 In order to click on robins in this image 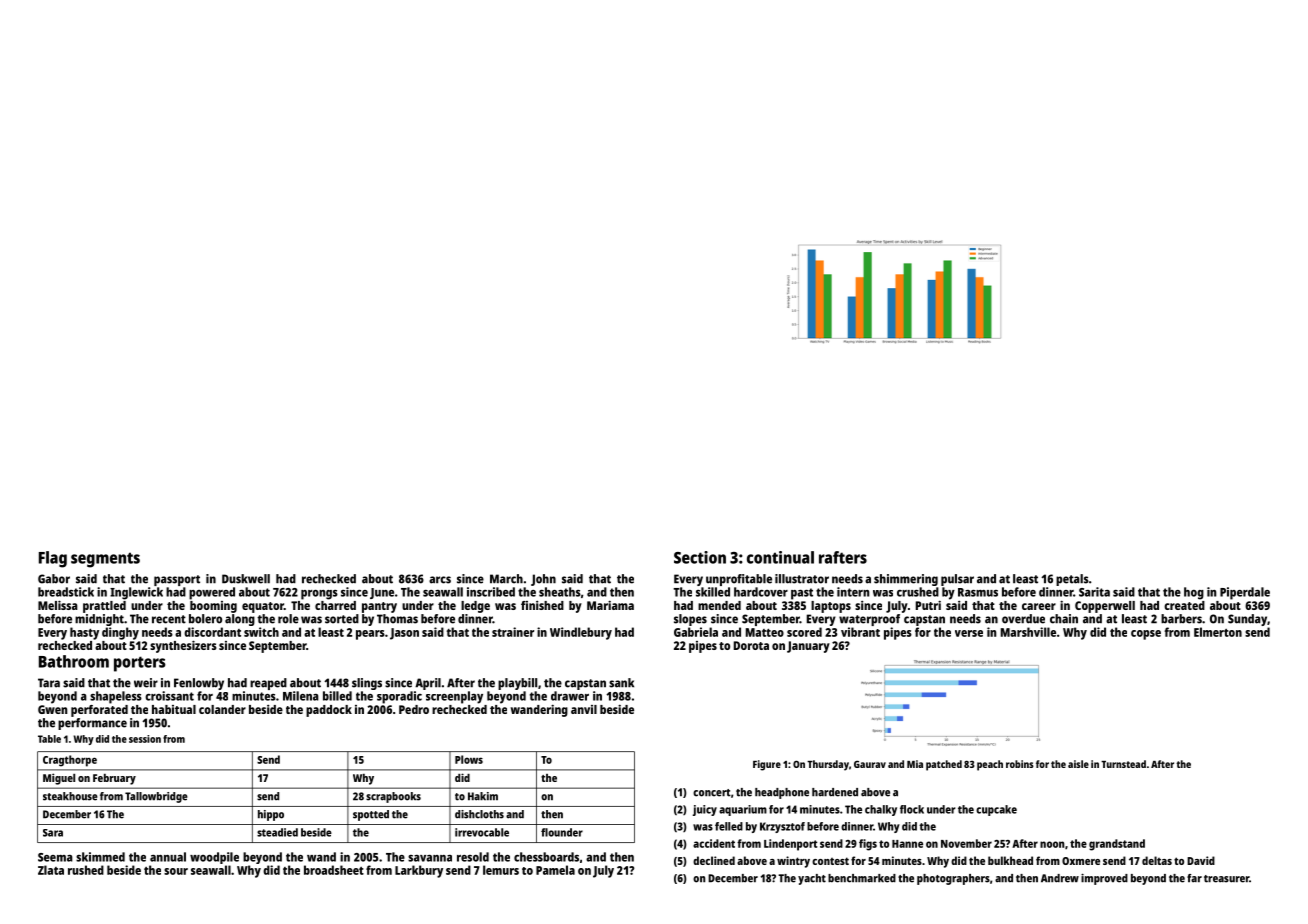, I will do `click(1020, 764)`.
